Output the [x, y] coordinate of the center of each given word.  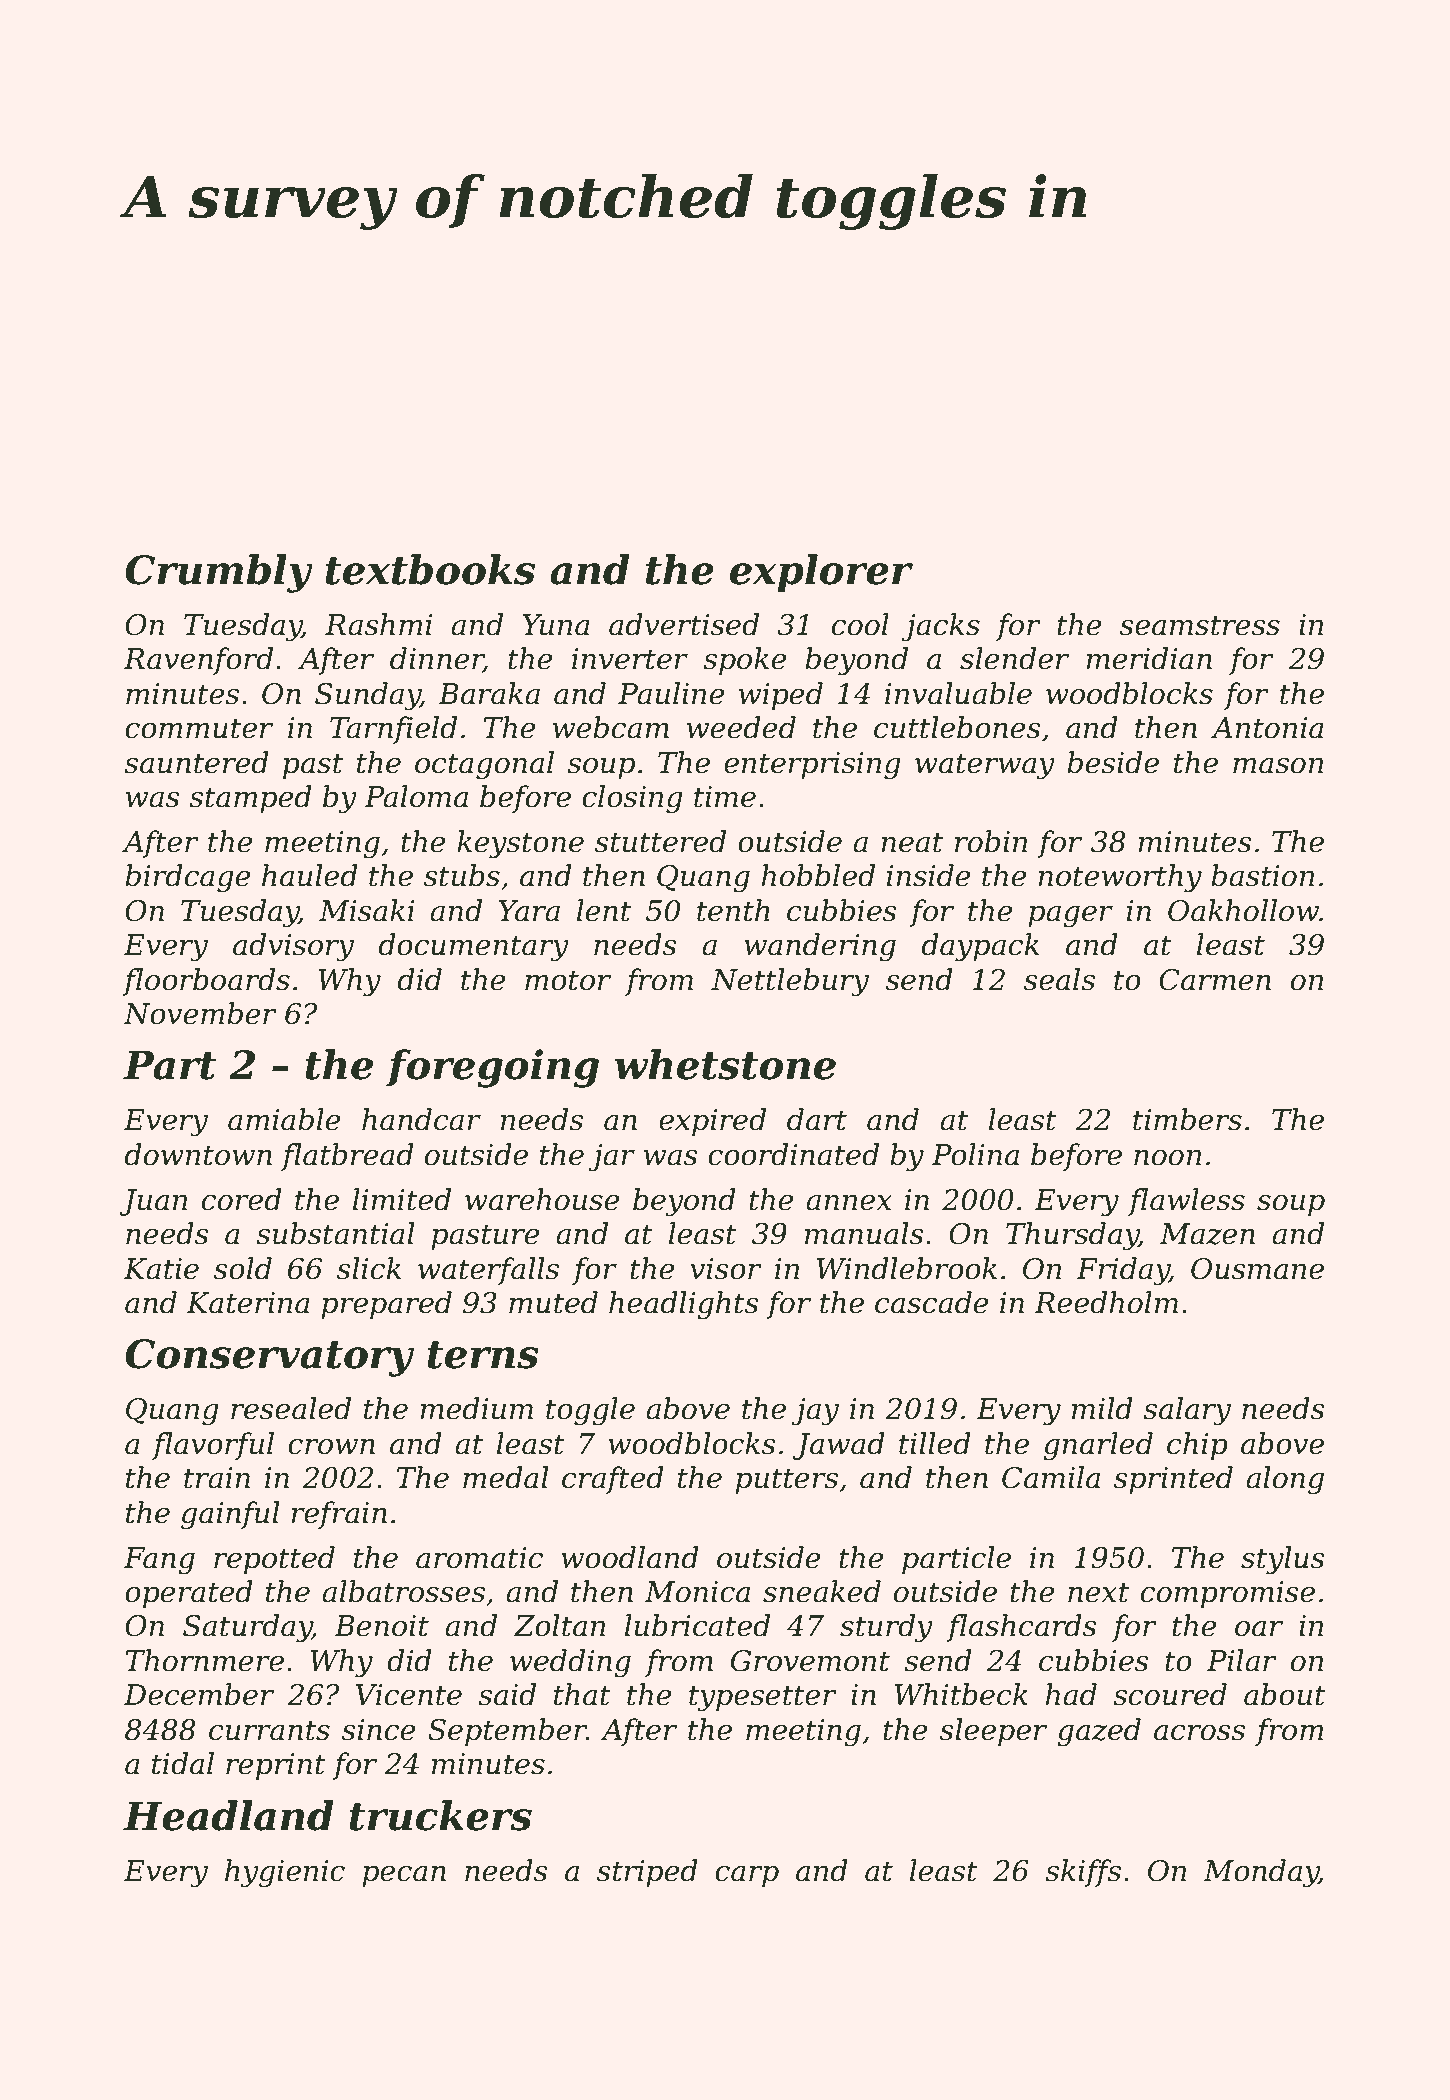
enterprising [812, 766]
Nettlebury [790, 982]
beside [1113, 762]
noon [1168, 1158]
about [1285, 1694]
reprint [276, 1766]
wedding [570, 1663]
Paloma [416, 796]
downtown [198, 1154]
